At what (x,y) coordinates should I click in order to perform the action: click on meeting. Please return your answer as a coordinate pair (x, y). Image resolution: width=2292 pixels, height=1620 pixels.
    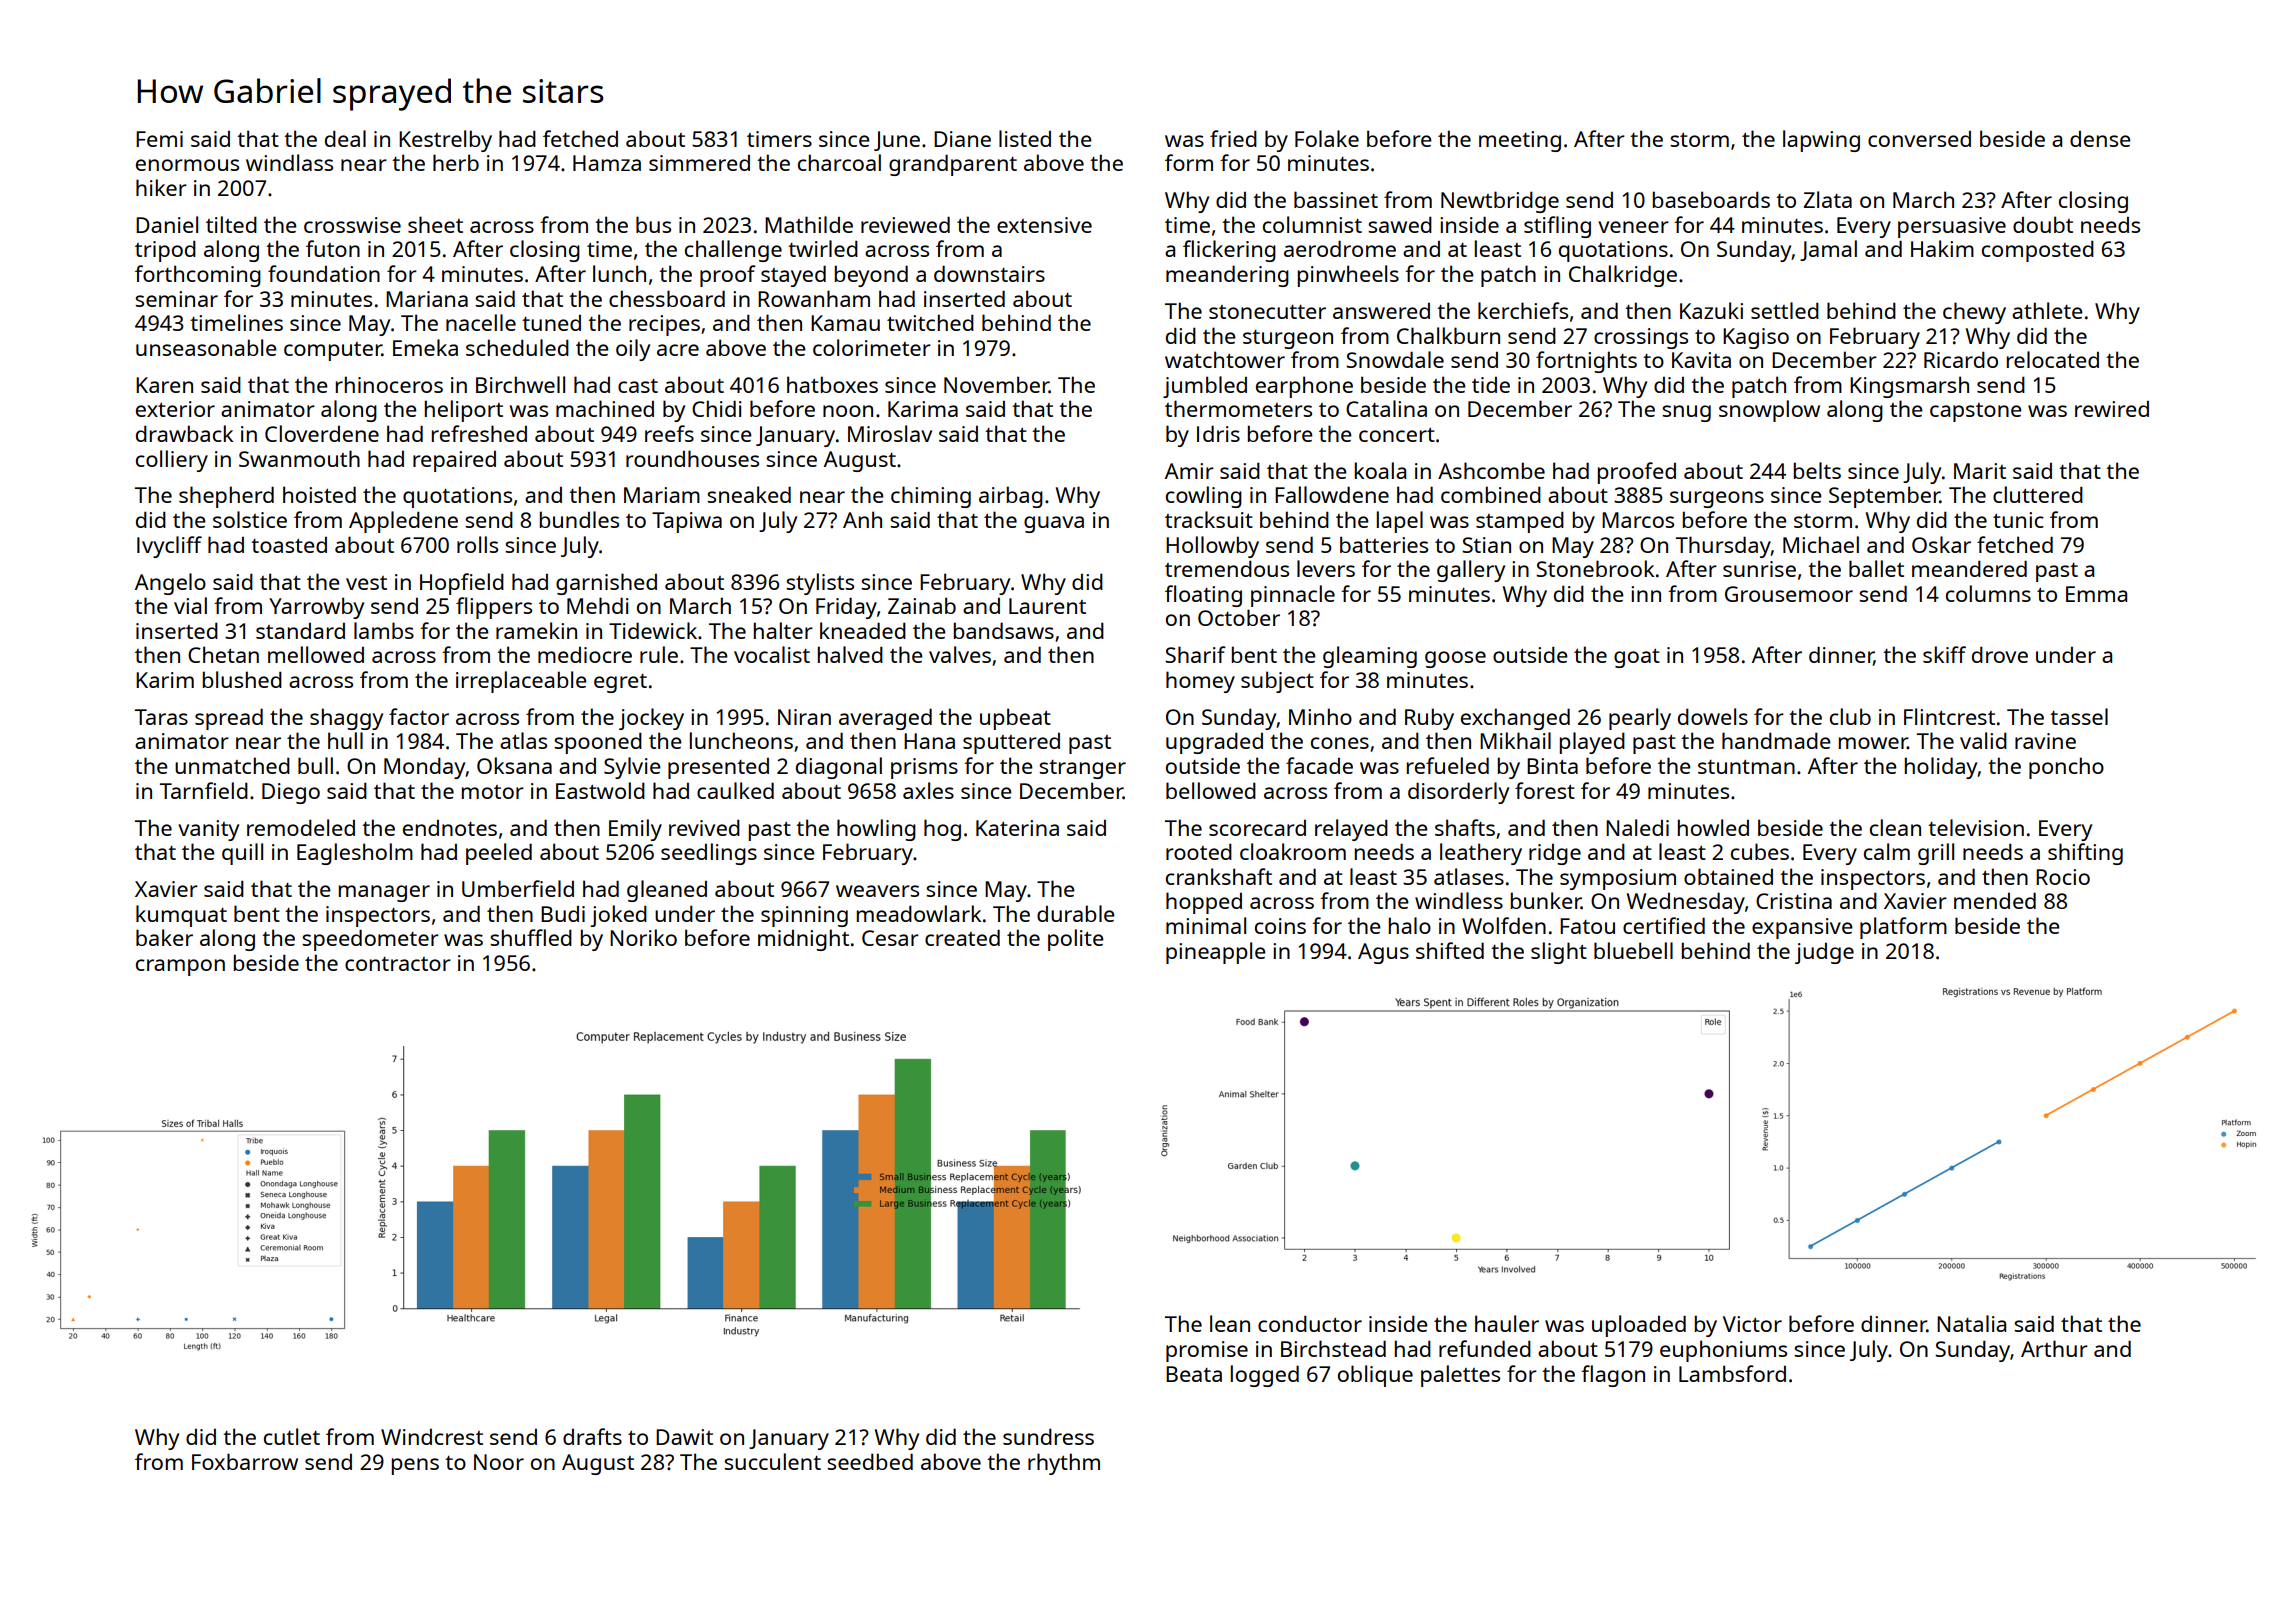
    Looking at the image, I should click on (1520, 141).
